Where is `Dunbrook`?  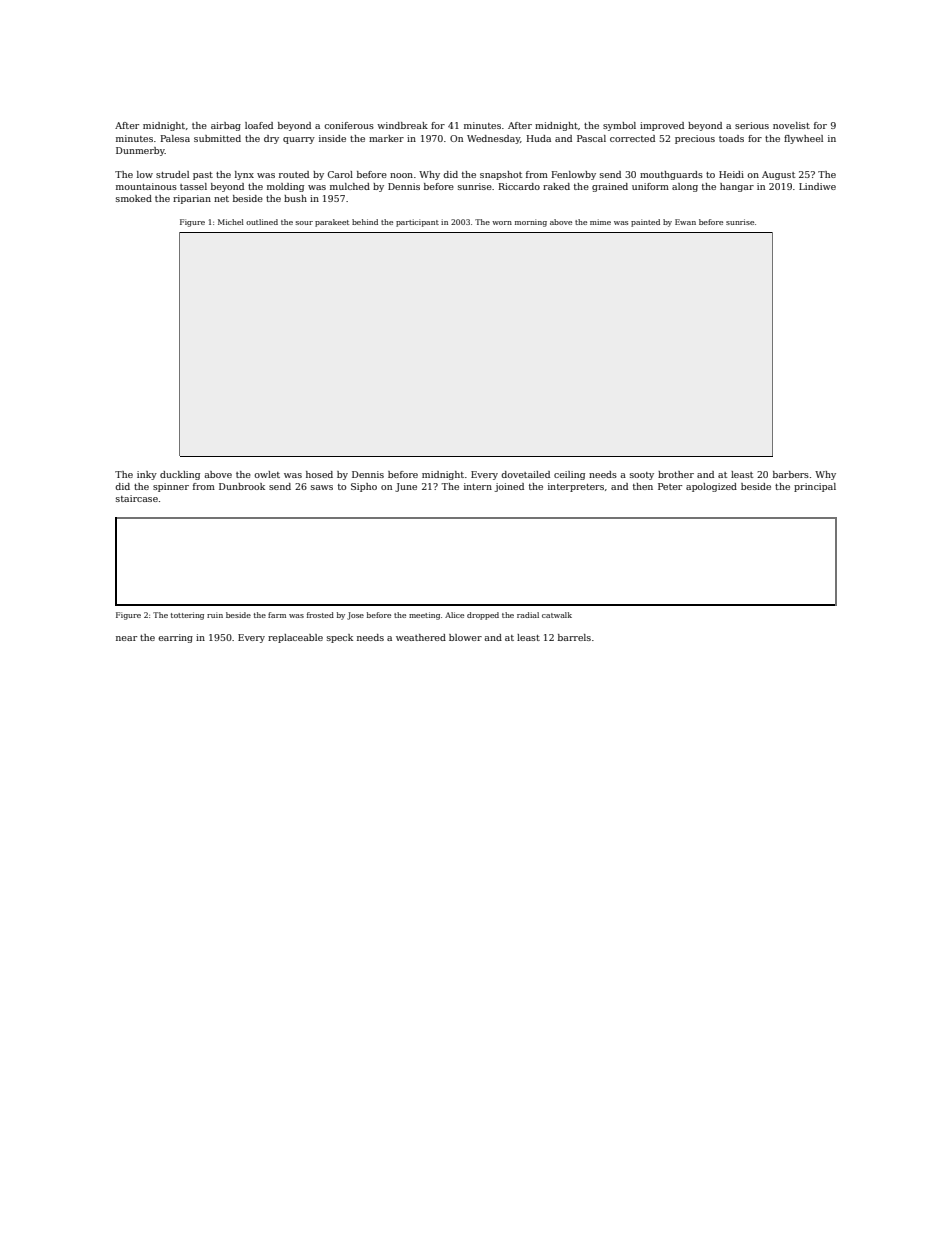
Dunbrook is located at coordinates (242, 486).
